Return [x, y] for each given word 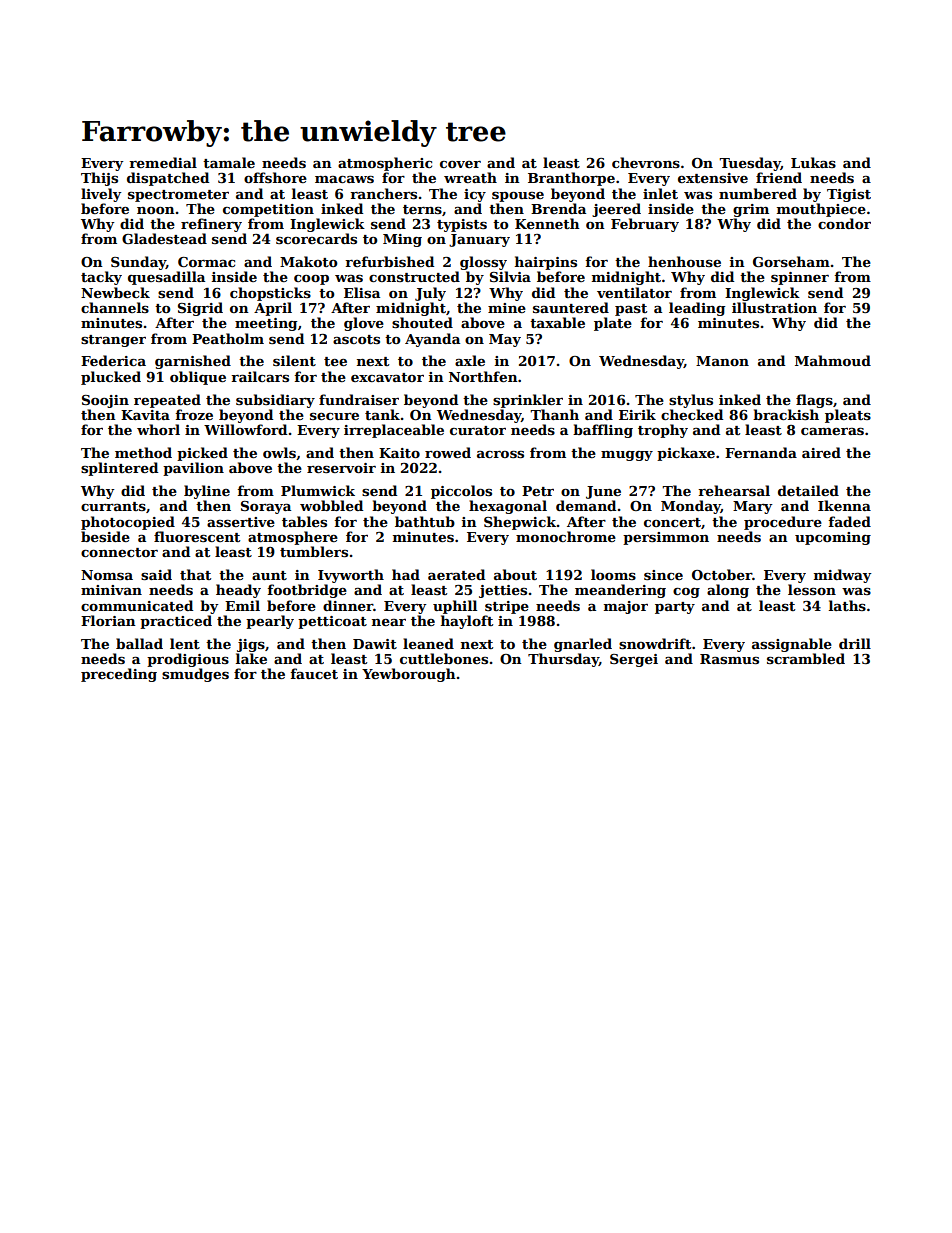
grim [751, 210]
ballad [139, 643]
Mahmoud [833, 360]
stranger [113, 341]
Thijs [99, 179]
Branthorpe [571, 179]
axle [470, 360]
